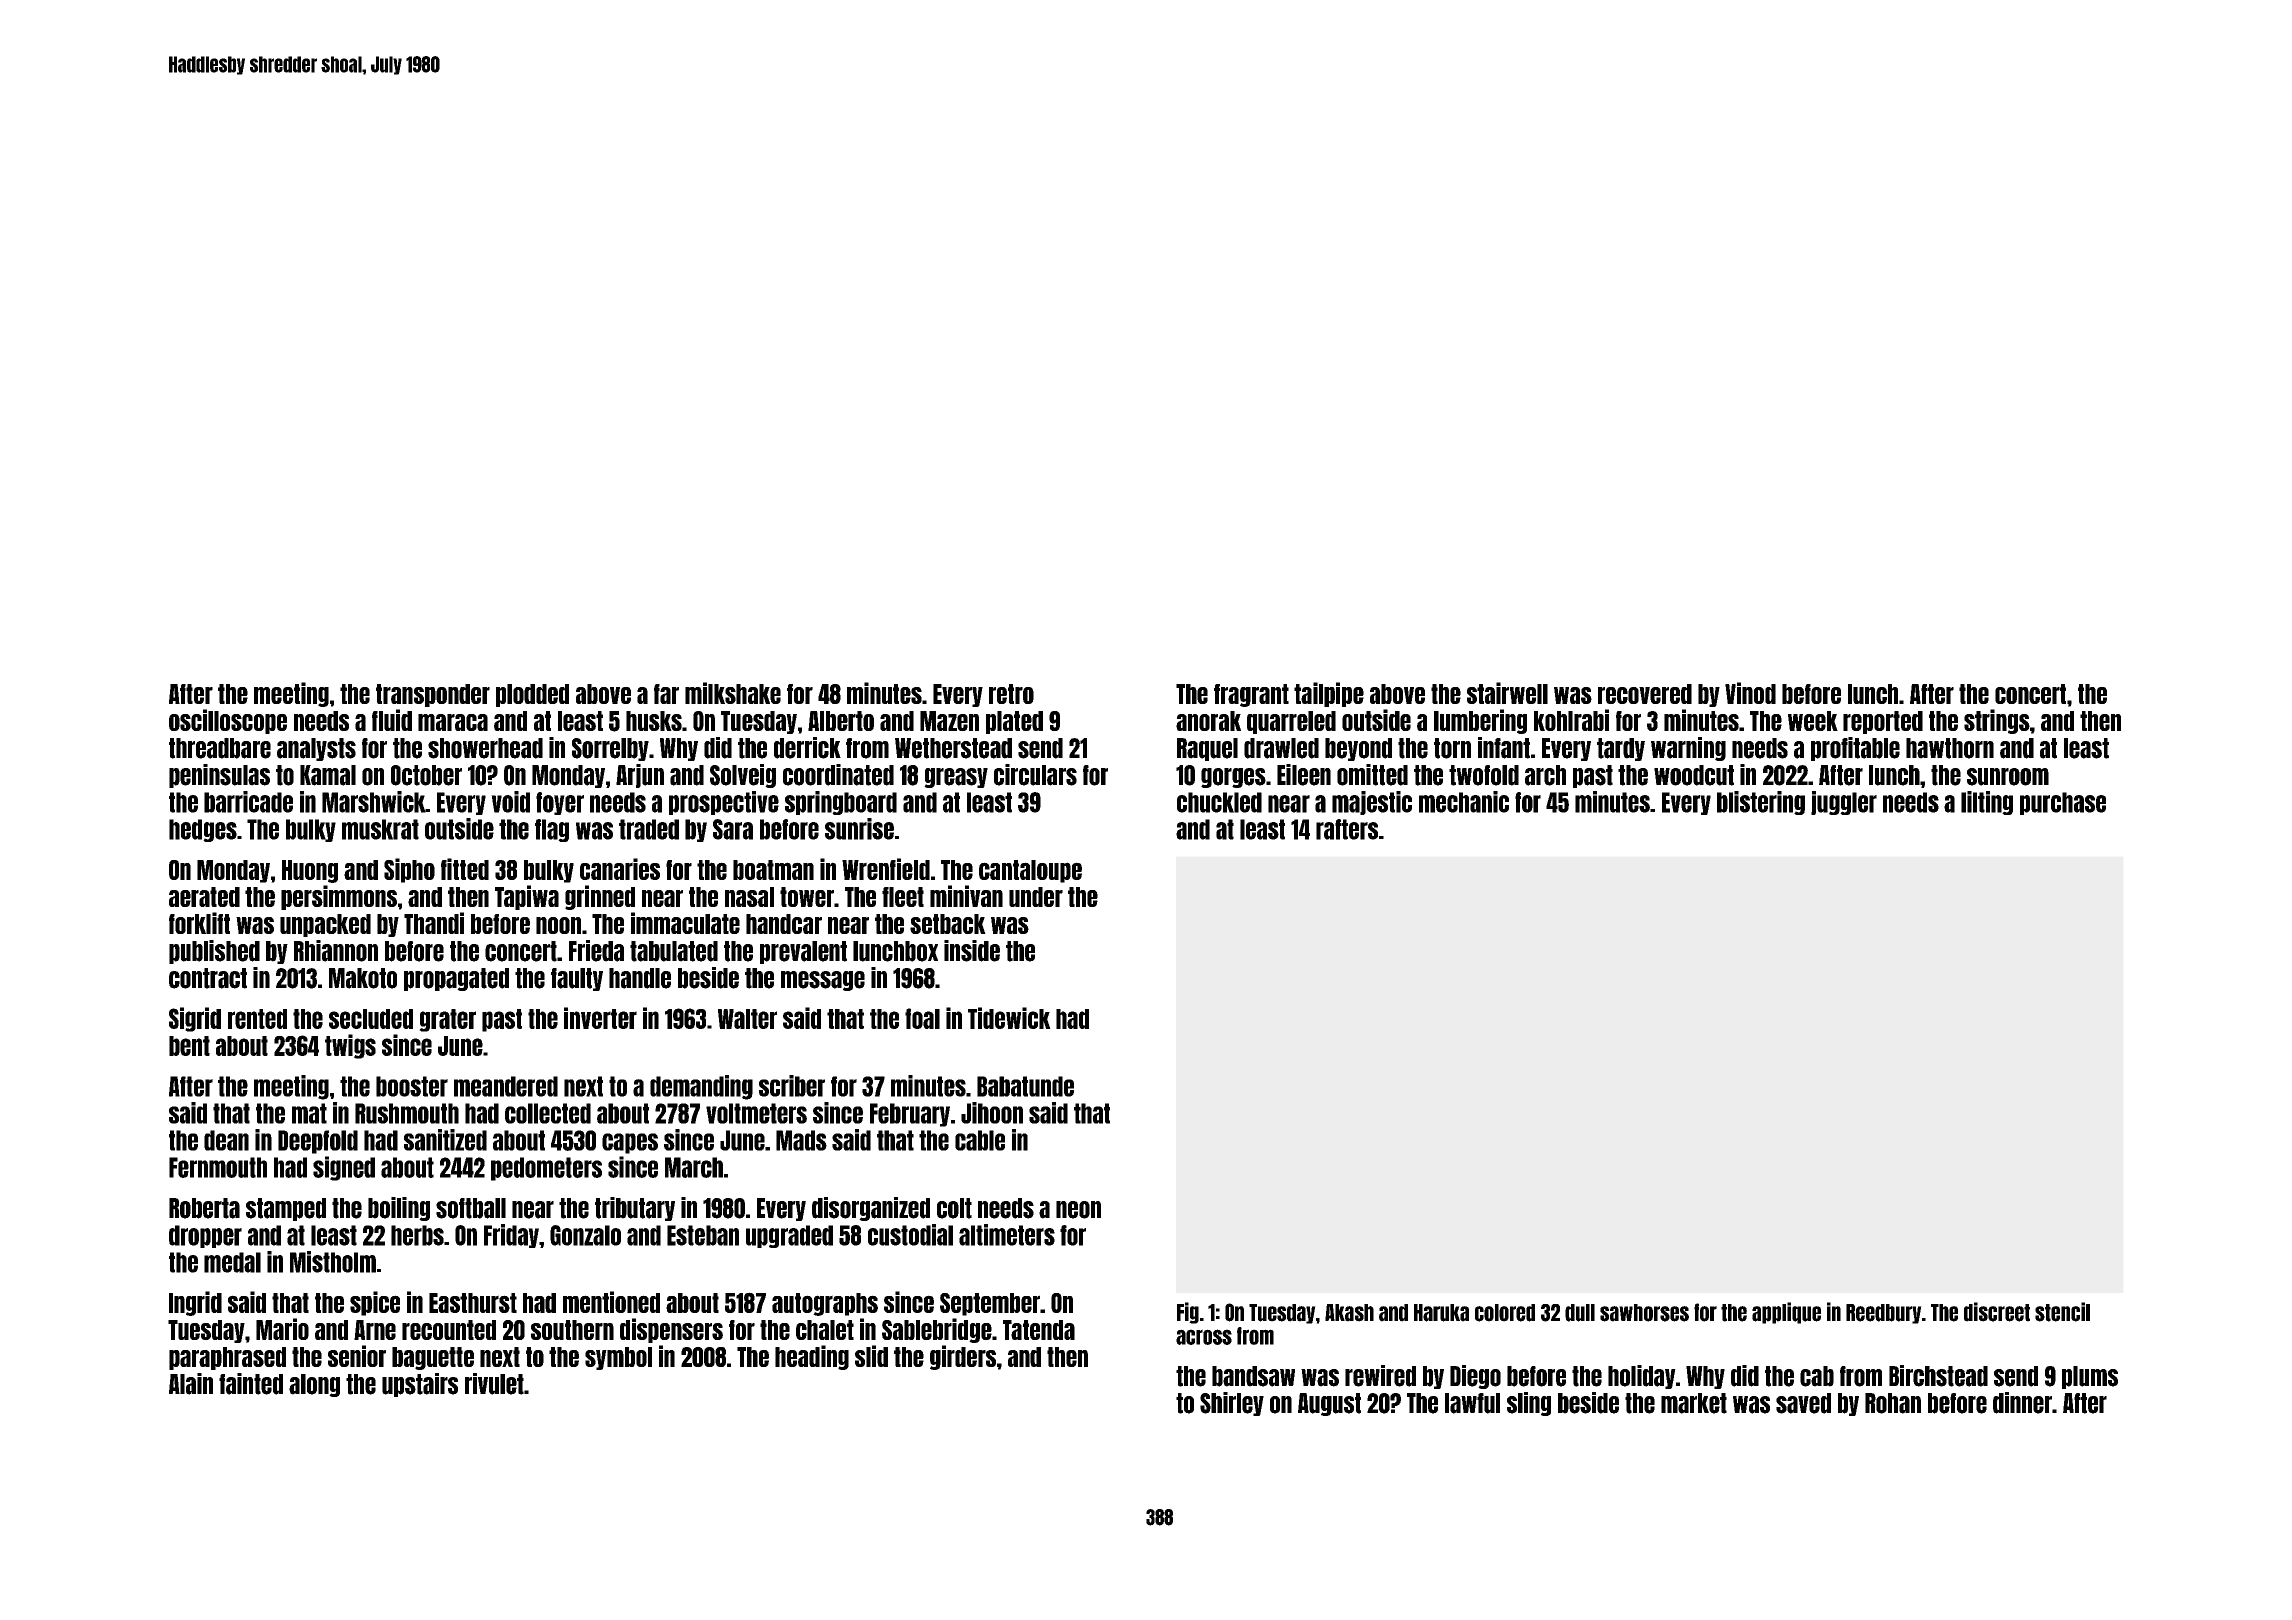 This screenshot has width=2292, height=1620. What do you see at coordinates (374, 802) in the screenshot?
I see `Marshwick` at bounding box center [374, 802].
